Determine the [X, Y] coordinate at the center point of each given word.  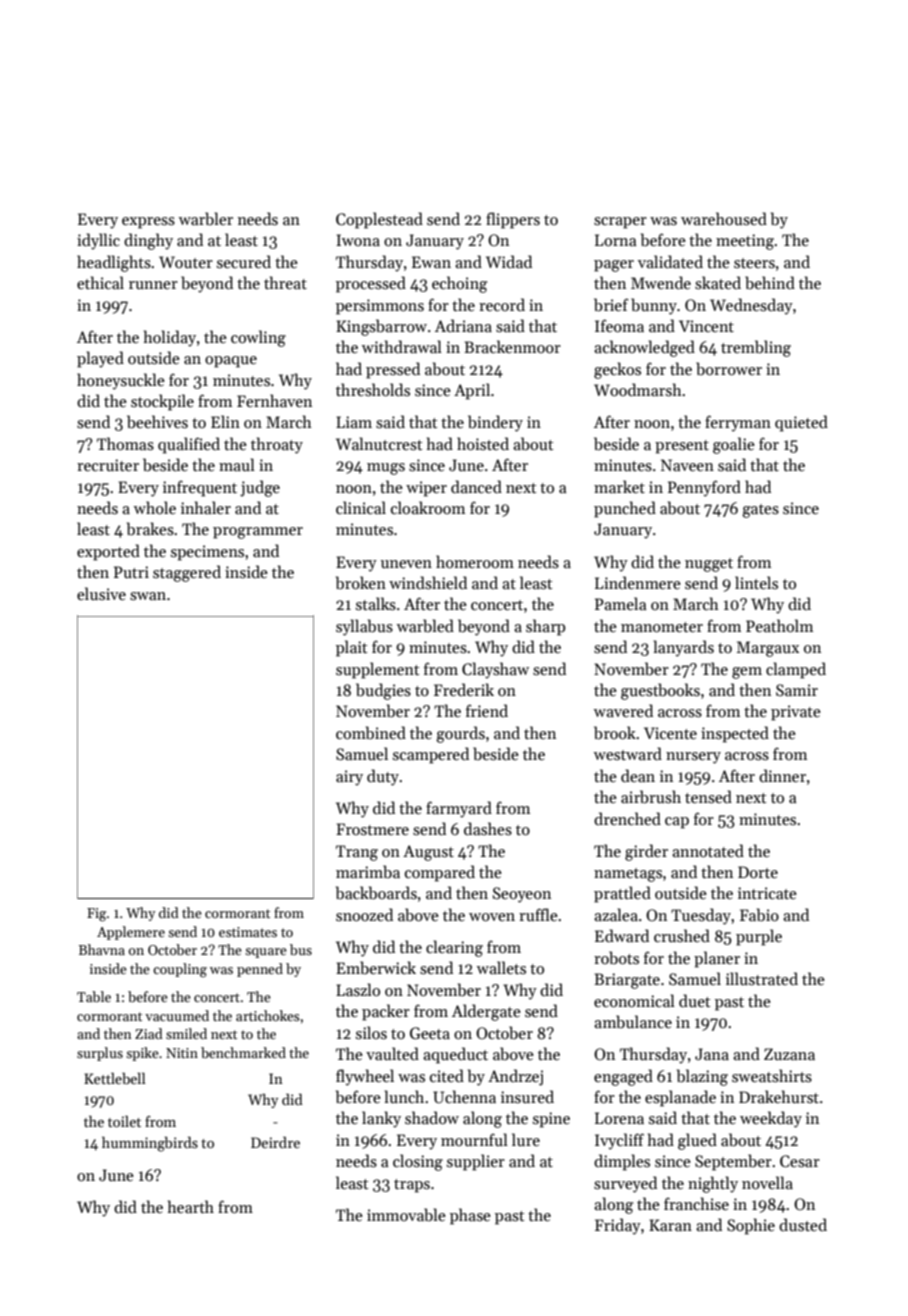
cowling [258, 338]
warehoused [724, 219]
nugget [709, 565]
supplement [377, 670]
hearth [191, 1206]
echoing [459, 284]
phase [470, 1216]
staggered [187, 573]
